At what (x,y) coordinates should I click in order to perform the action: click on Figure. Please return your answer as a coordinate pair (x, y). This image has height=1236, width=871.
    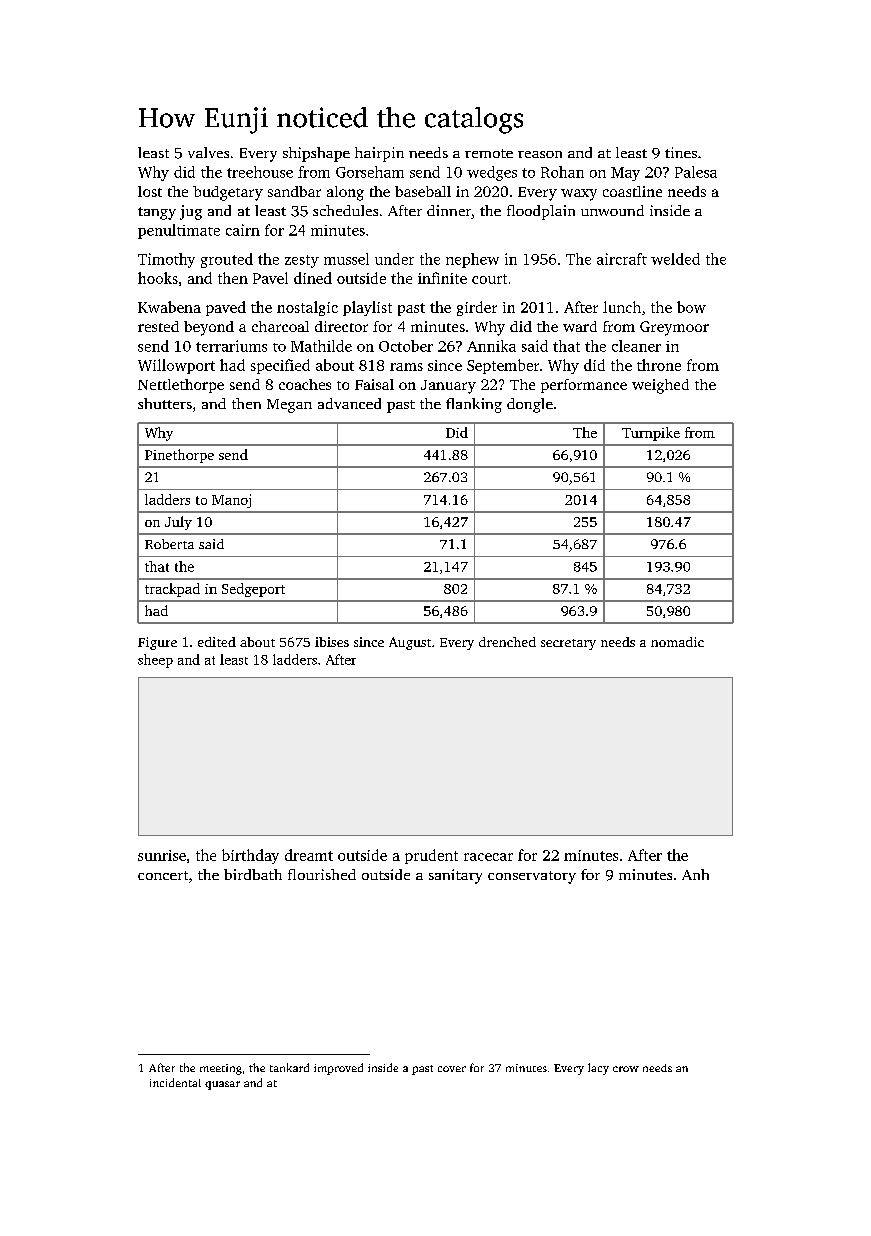
    Looking at the image, I should click on (157, 643).
